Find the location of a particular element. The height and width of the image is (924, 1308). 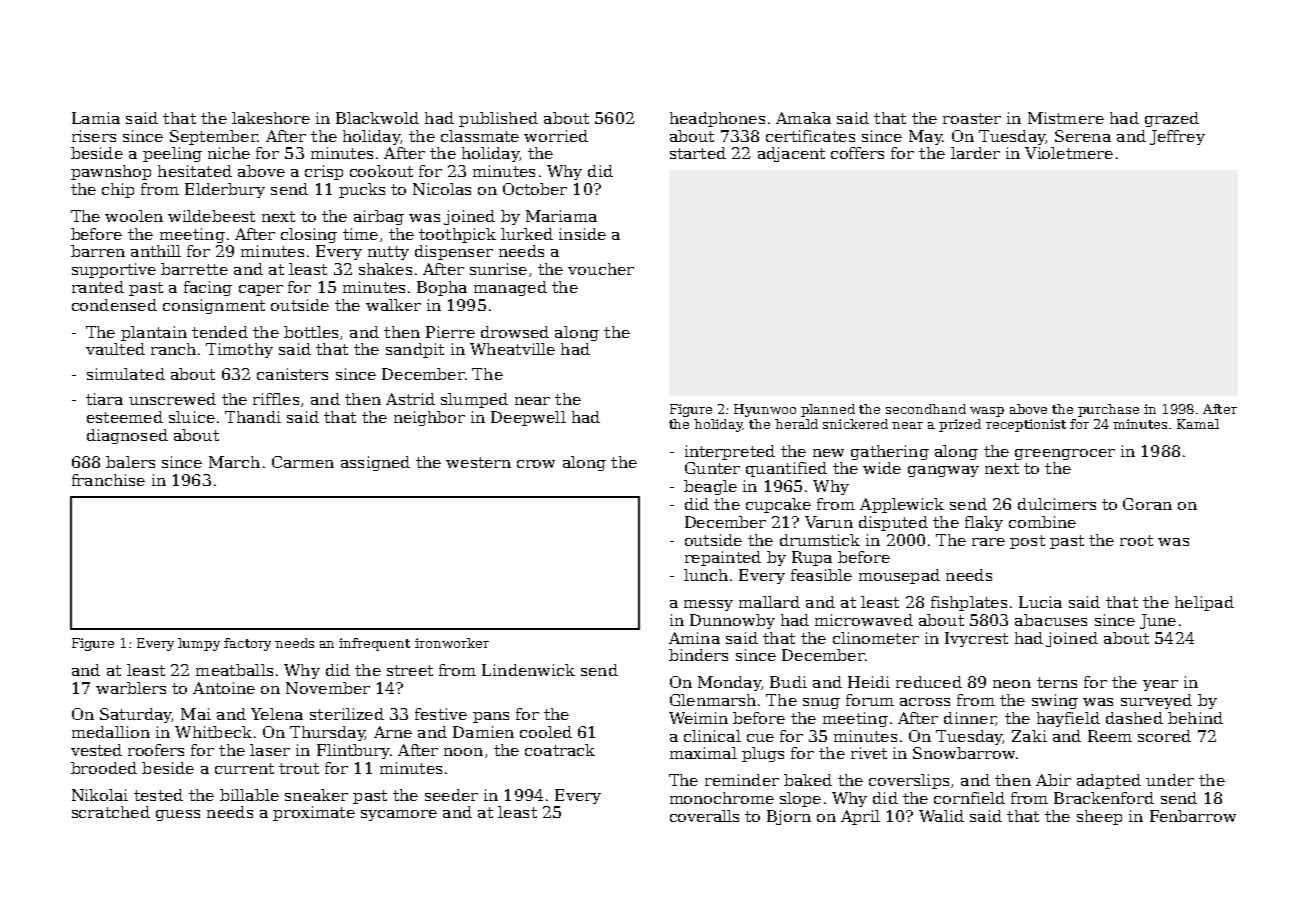

Thandi is located at coordinates (253, 417).
